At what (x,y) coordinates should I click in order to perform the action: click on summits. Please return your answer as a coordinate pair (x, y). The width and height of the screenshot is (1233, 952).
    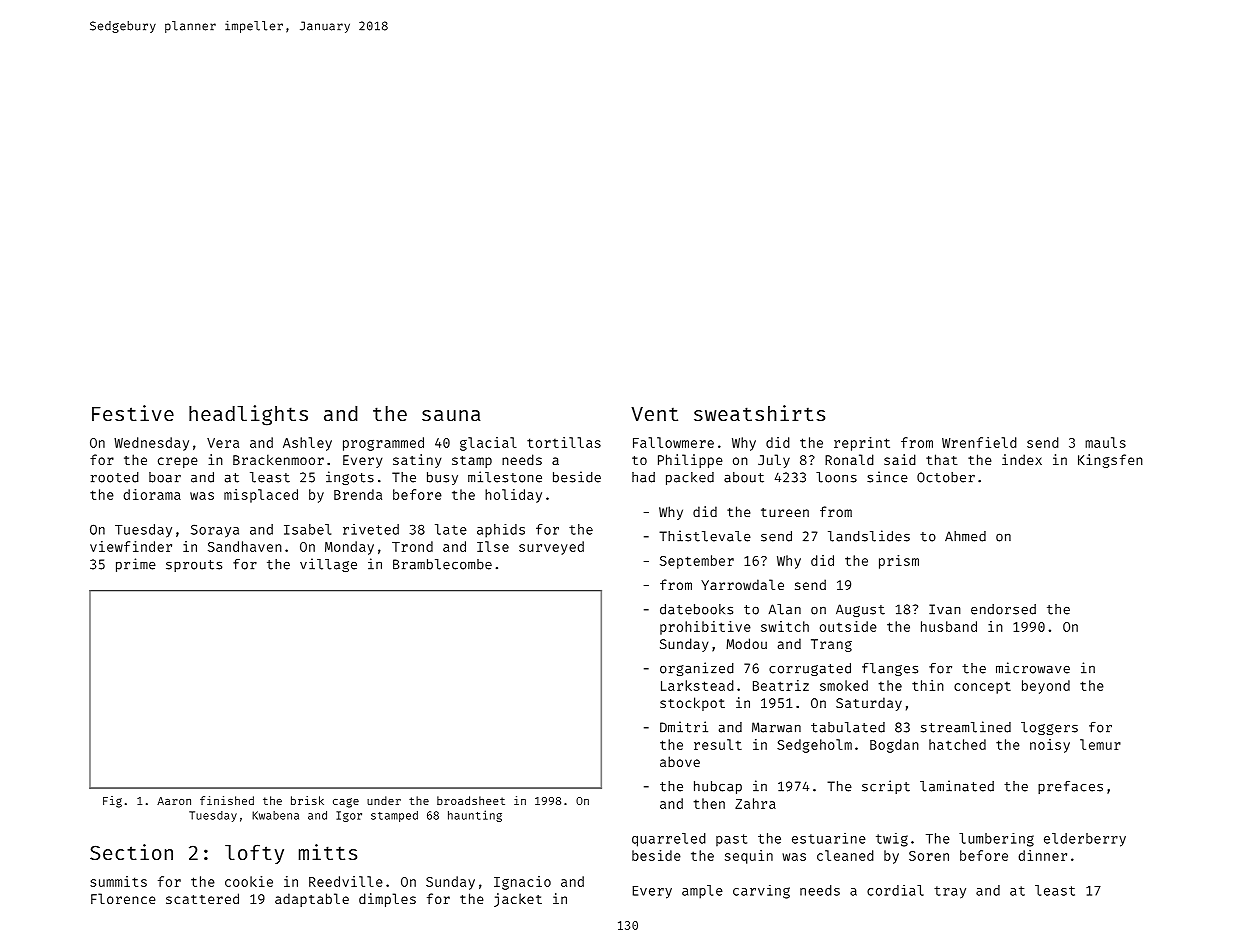
    Looking at the image, I should click on (118, 881).
